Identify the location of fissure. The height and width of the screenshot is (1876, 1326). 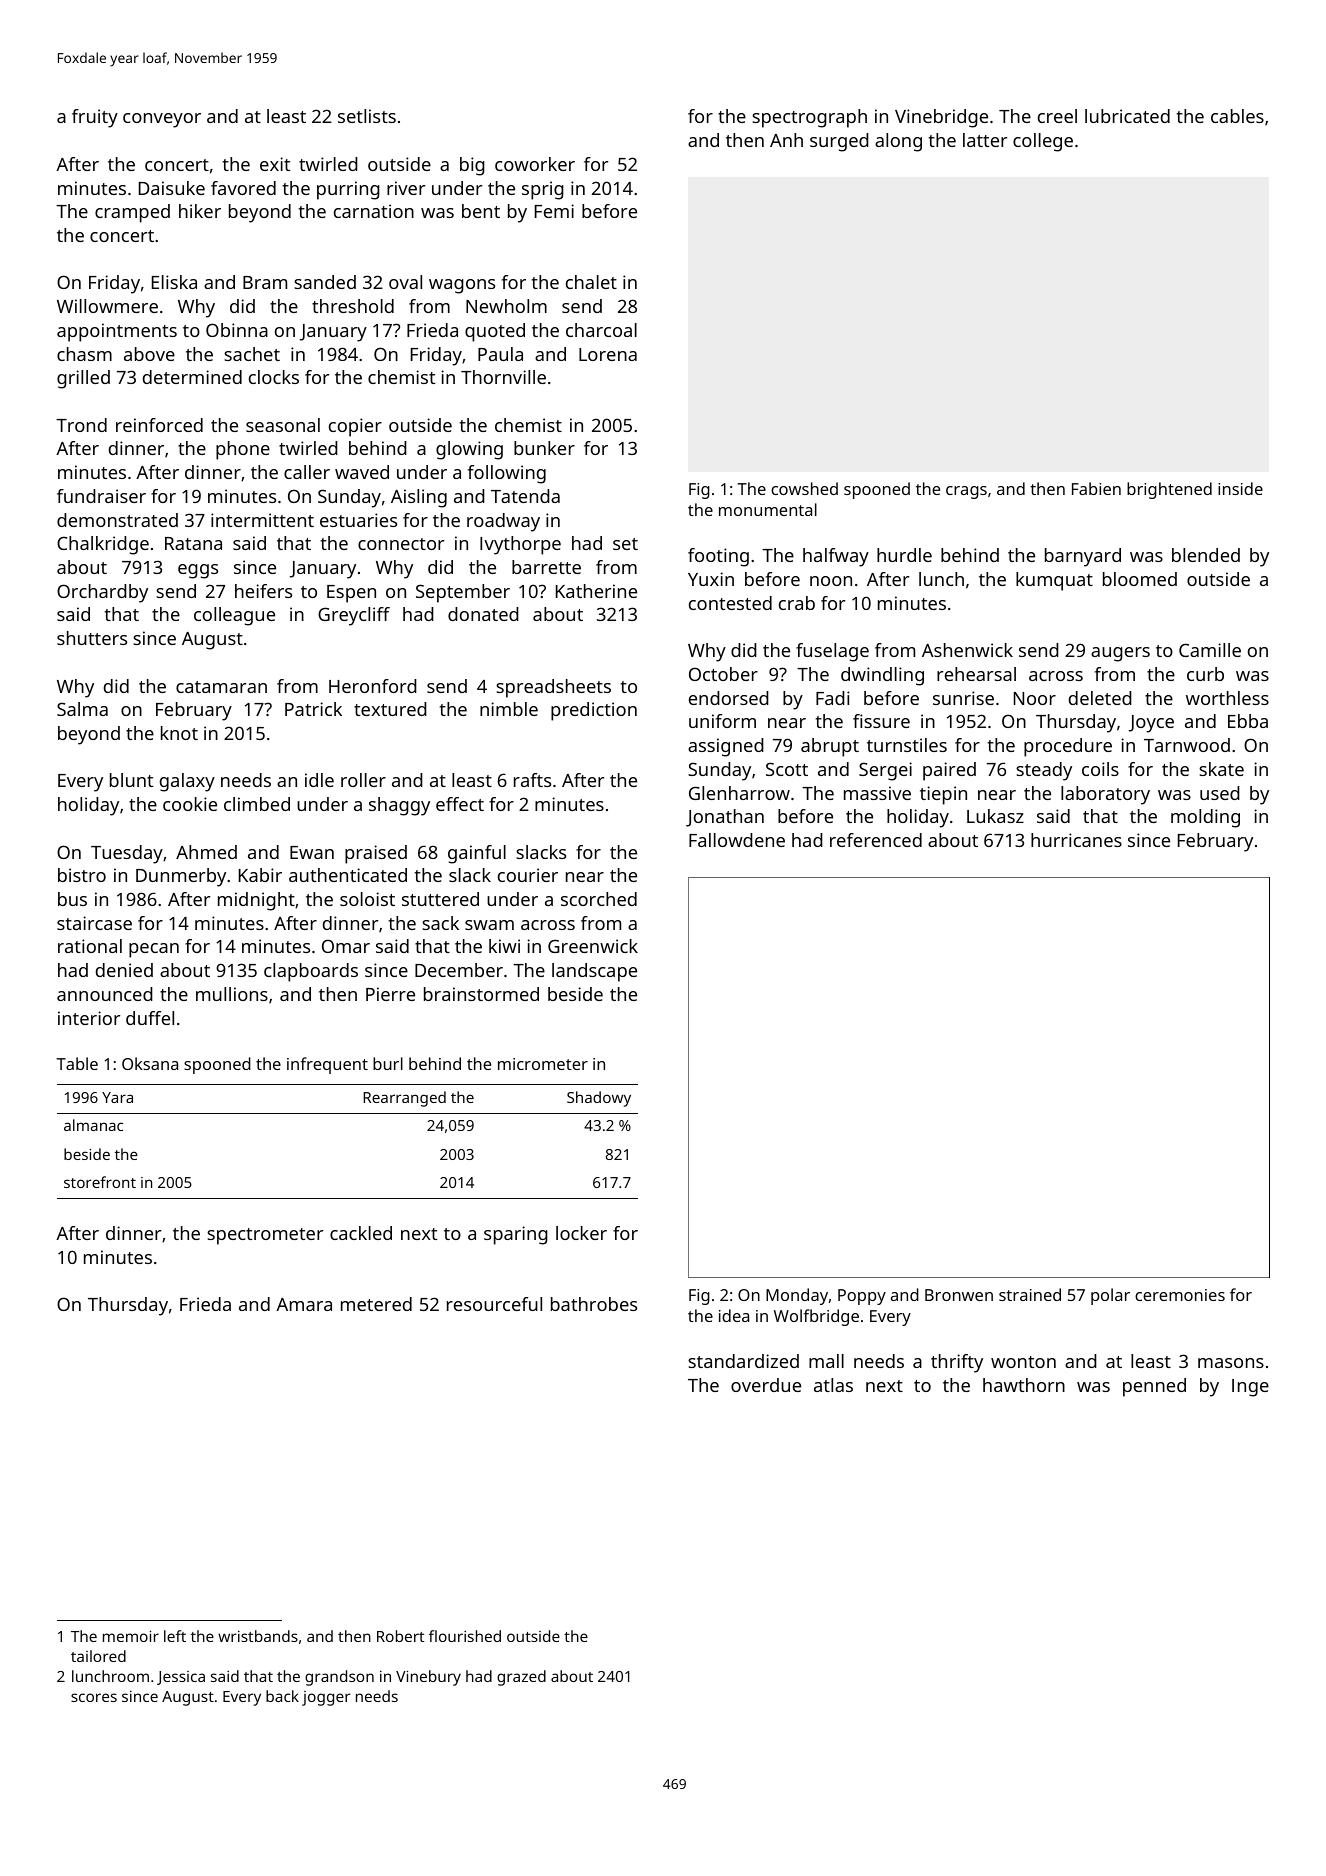
(881, 721).
